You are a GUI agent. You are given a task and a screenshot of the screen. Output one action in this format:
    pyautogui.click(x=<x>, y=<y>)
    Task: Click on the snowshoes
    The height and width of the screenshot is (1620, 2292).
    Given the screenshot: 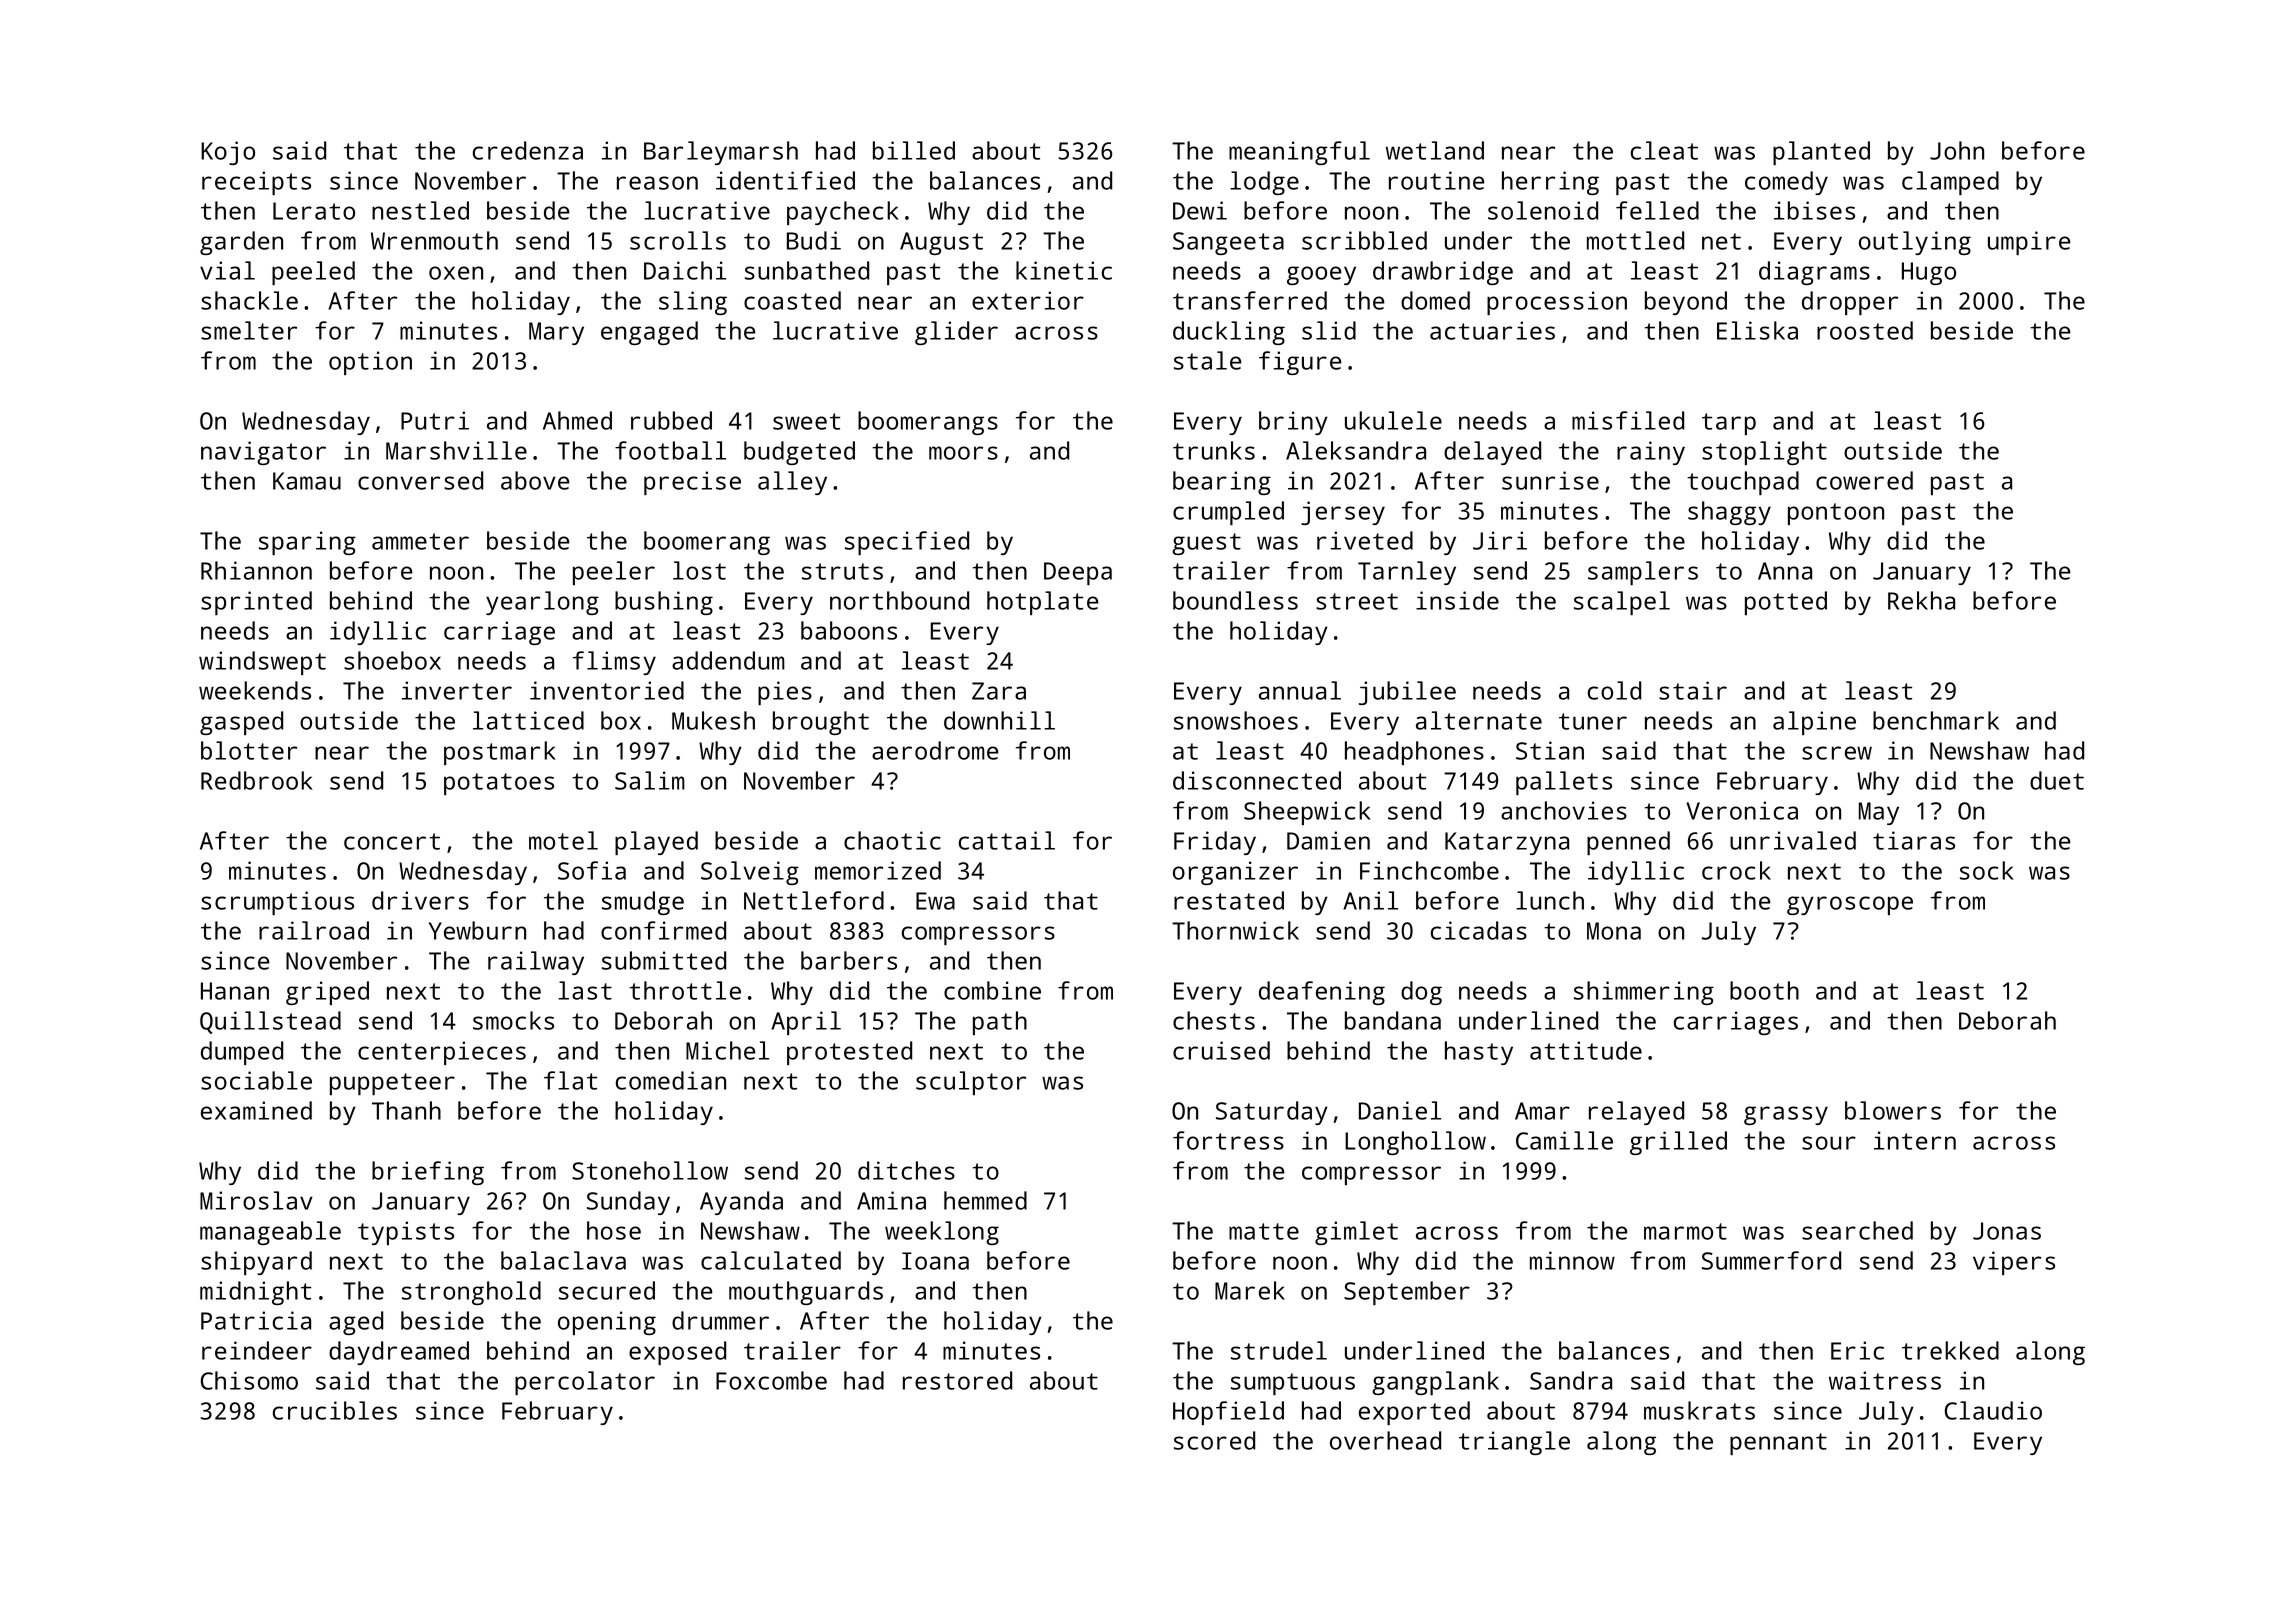 What is the action you would take?
    pyautogui.click(x=1236, y=720)
